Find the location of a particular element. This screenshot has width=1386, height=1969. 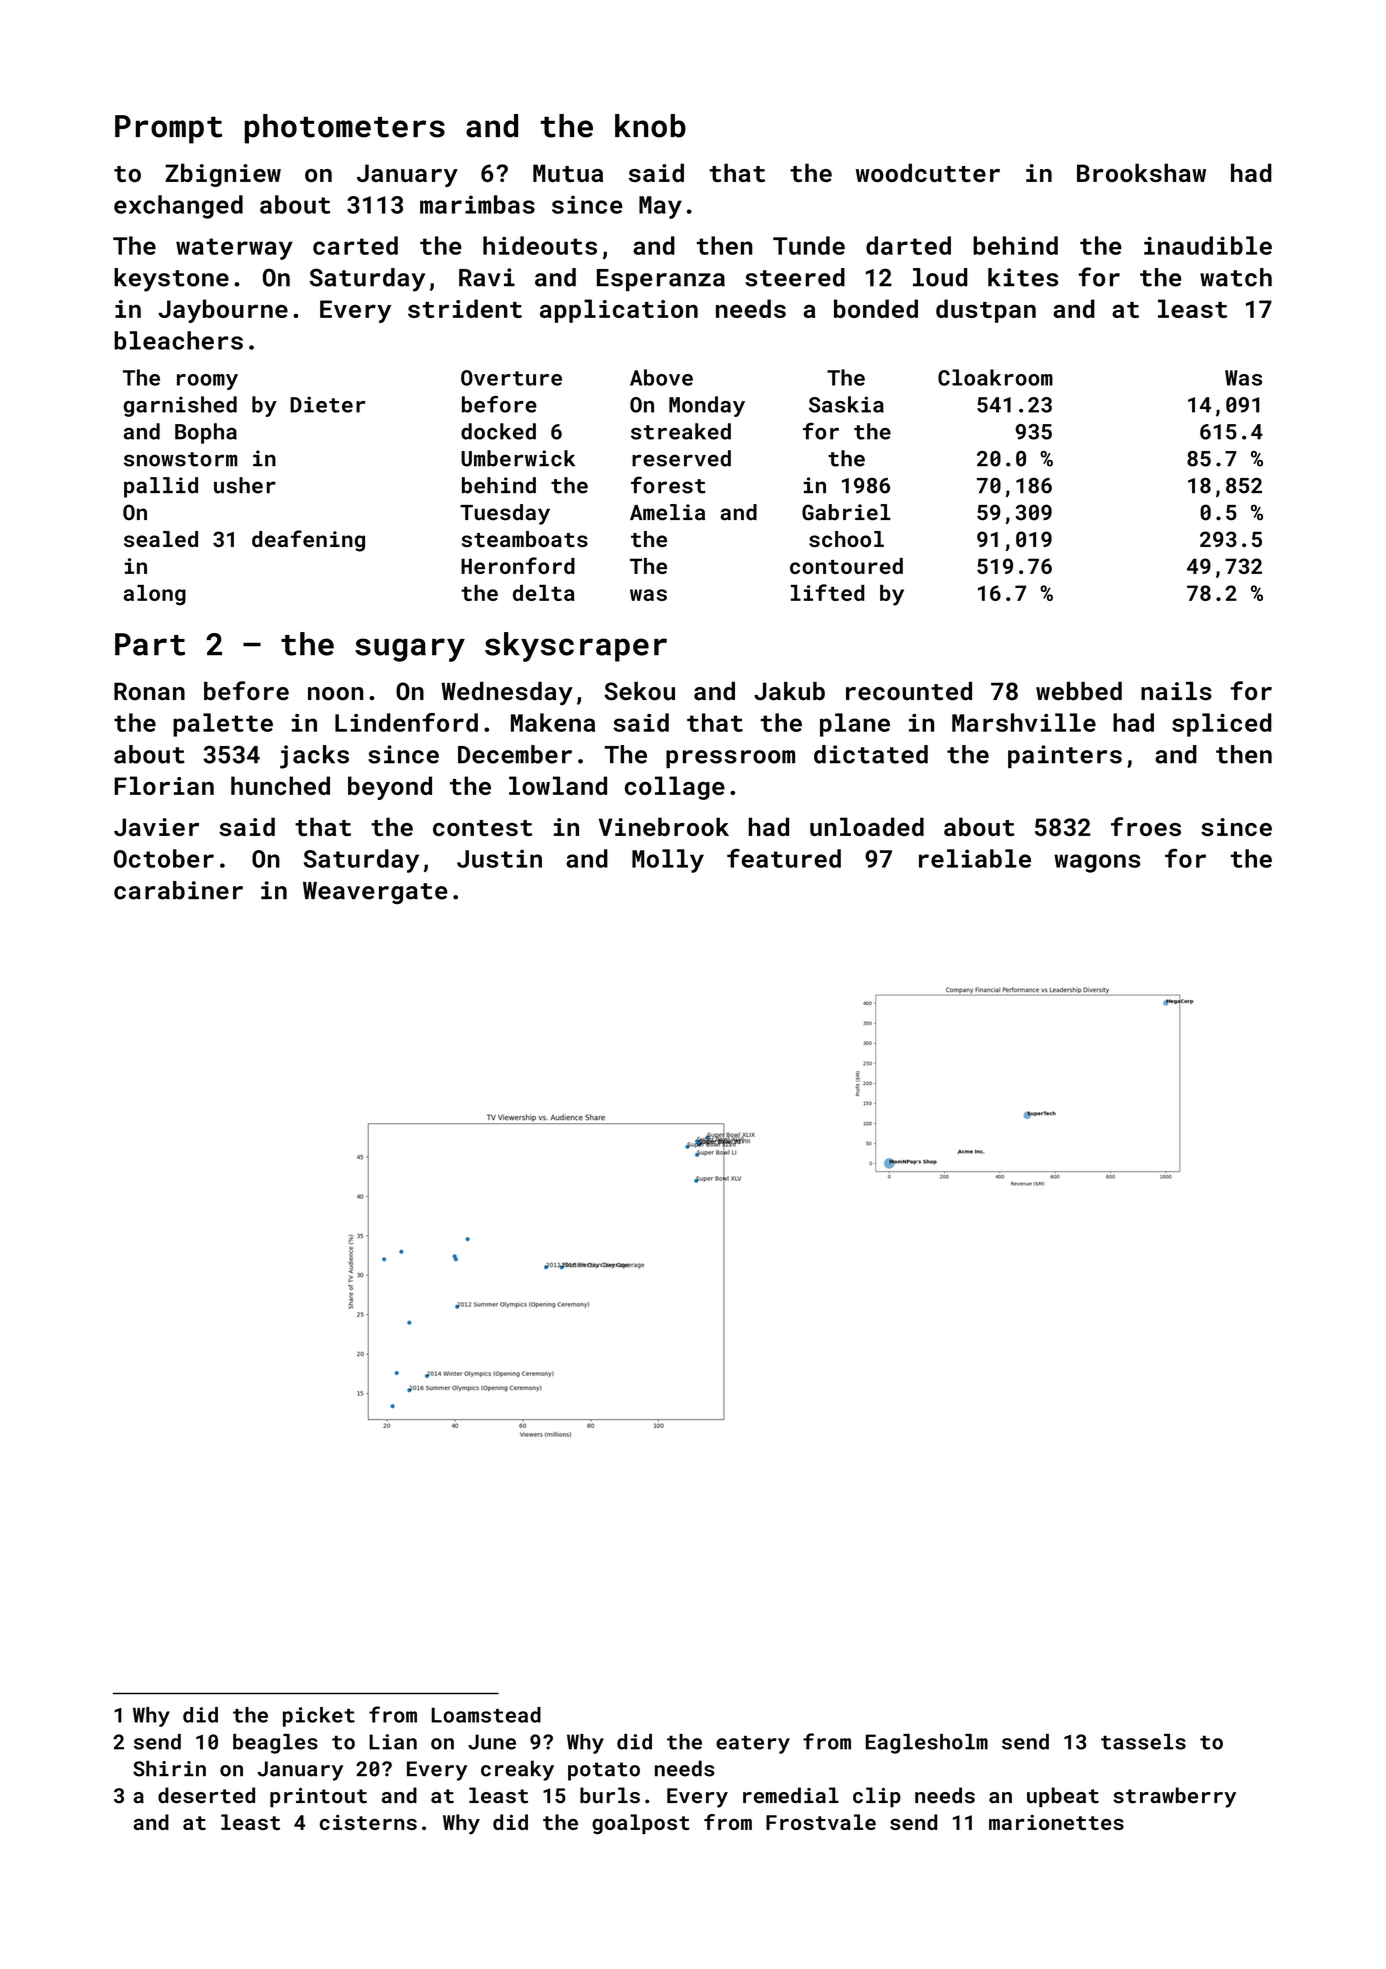

Brookshaw is located at coordinates (1141, 172).
